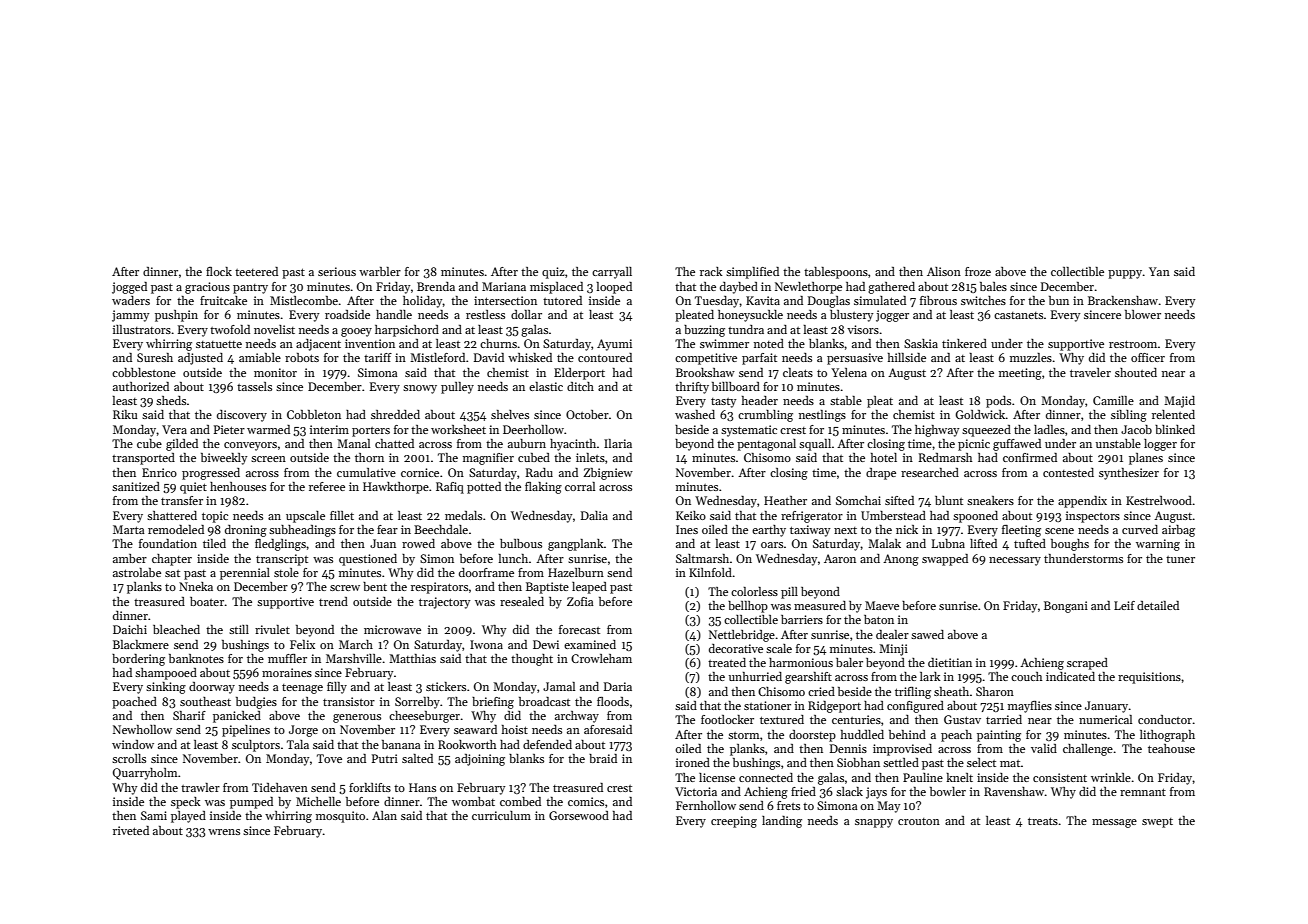  I want to click on Hawkthorpe, so click(396, 488).
